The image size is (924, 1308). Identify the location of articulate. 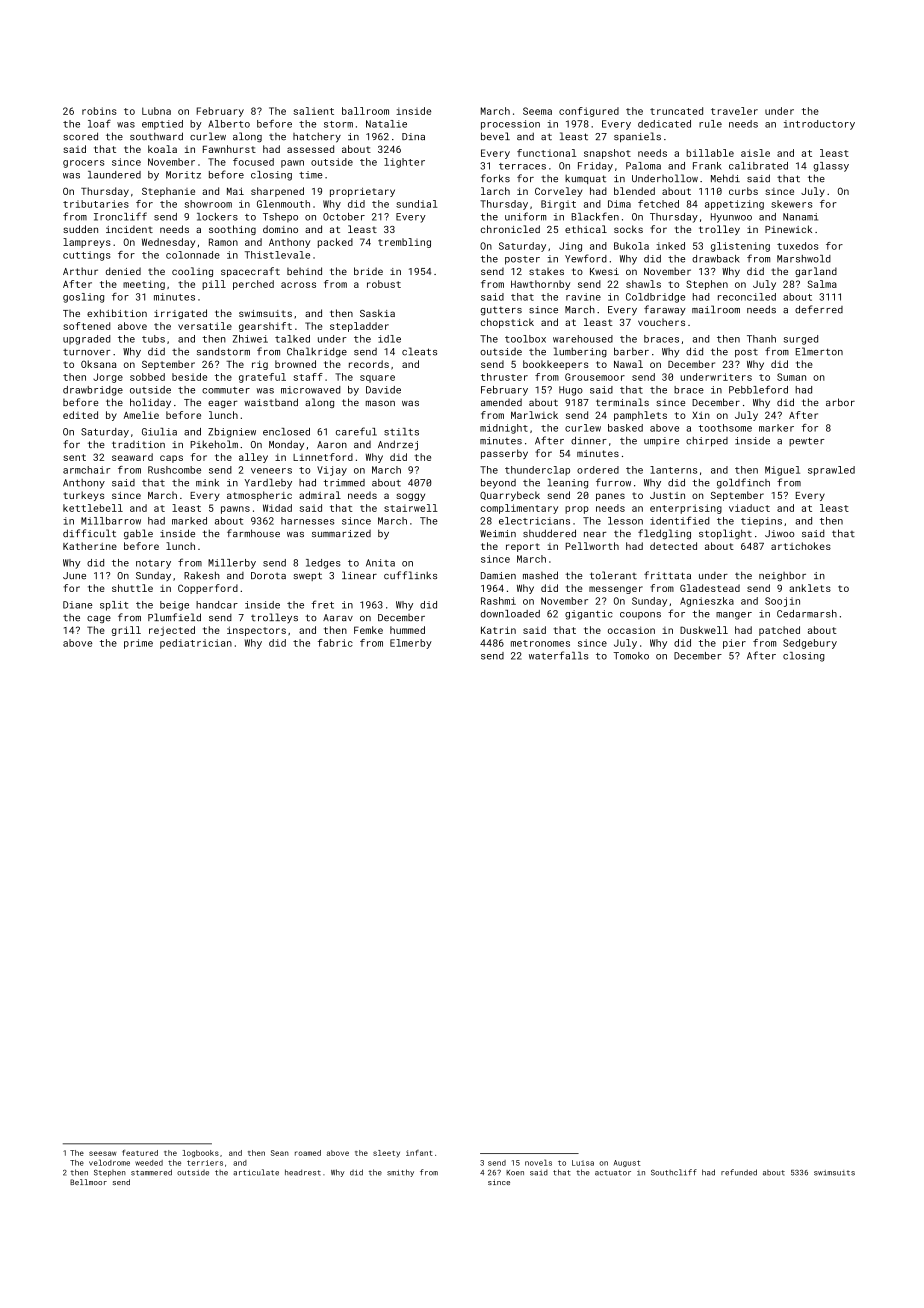
(256, 1172).
